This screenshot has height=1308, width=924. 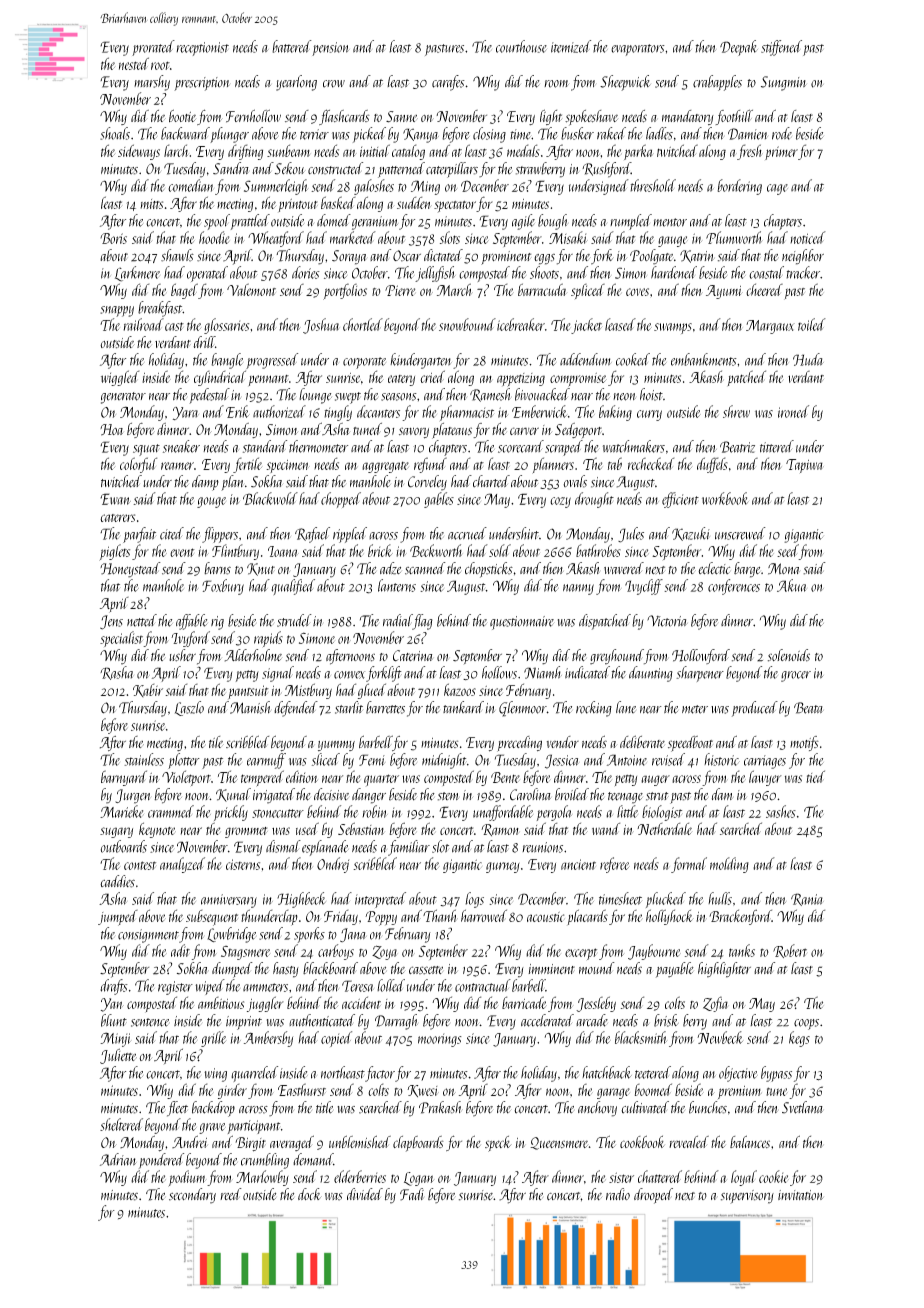 What do you see at coordinates (722, 759) in the screenshot?
I see `historic` at bounding box center [722, 759].
